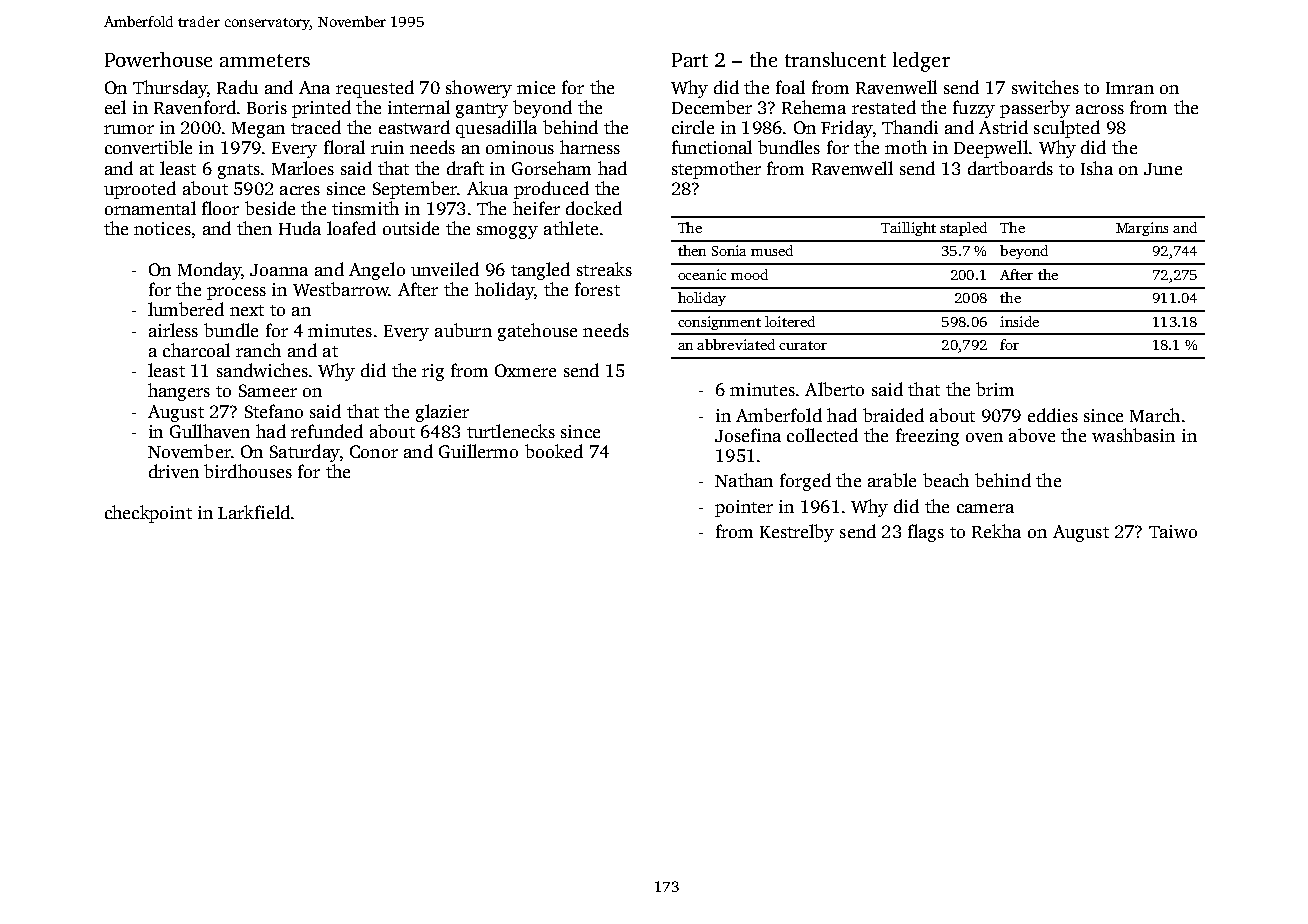 The width and height of the page is (1308, 924). I want to click on gatehouse, so click(537, 332).
